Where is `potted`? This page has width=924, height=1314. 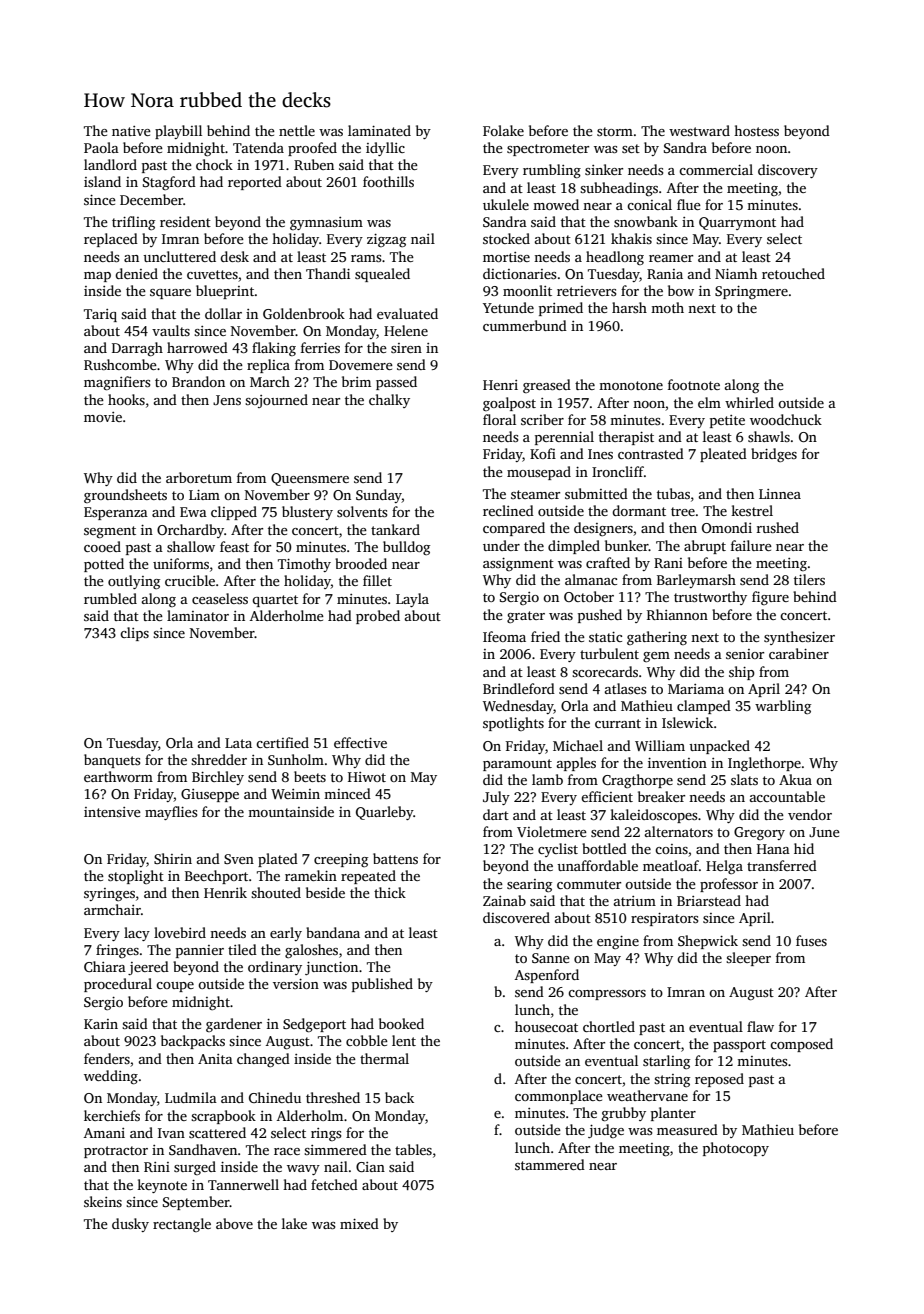
potted is located at coordinates (104, 565).
